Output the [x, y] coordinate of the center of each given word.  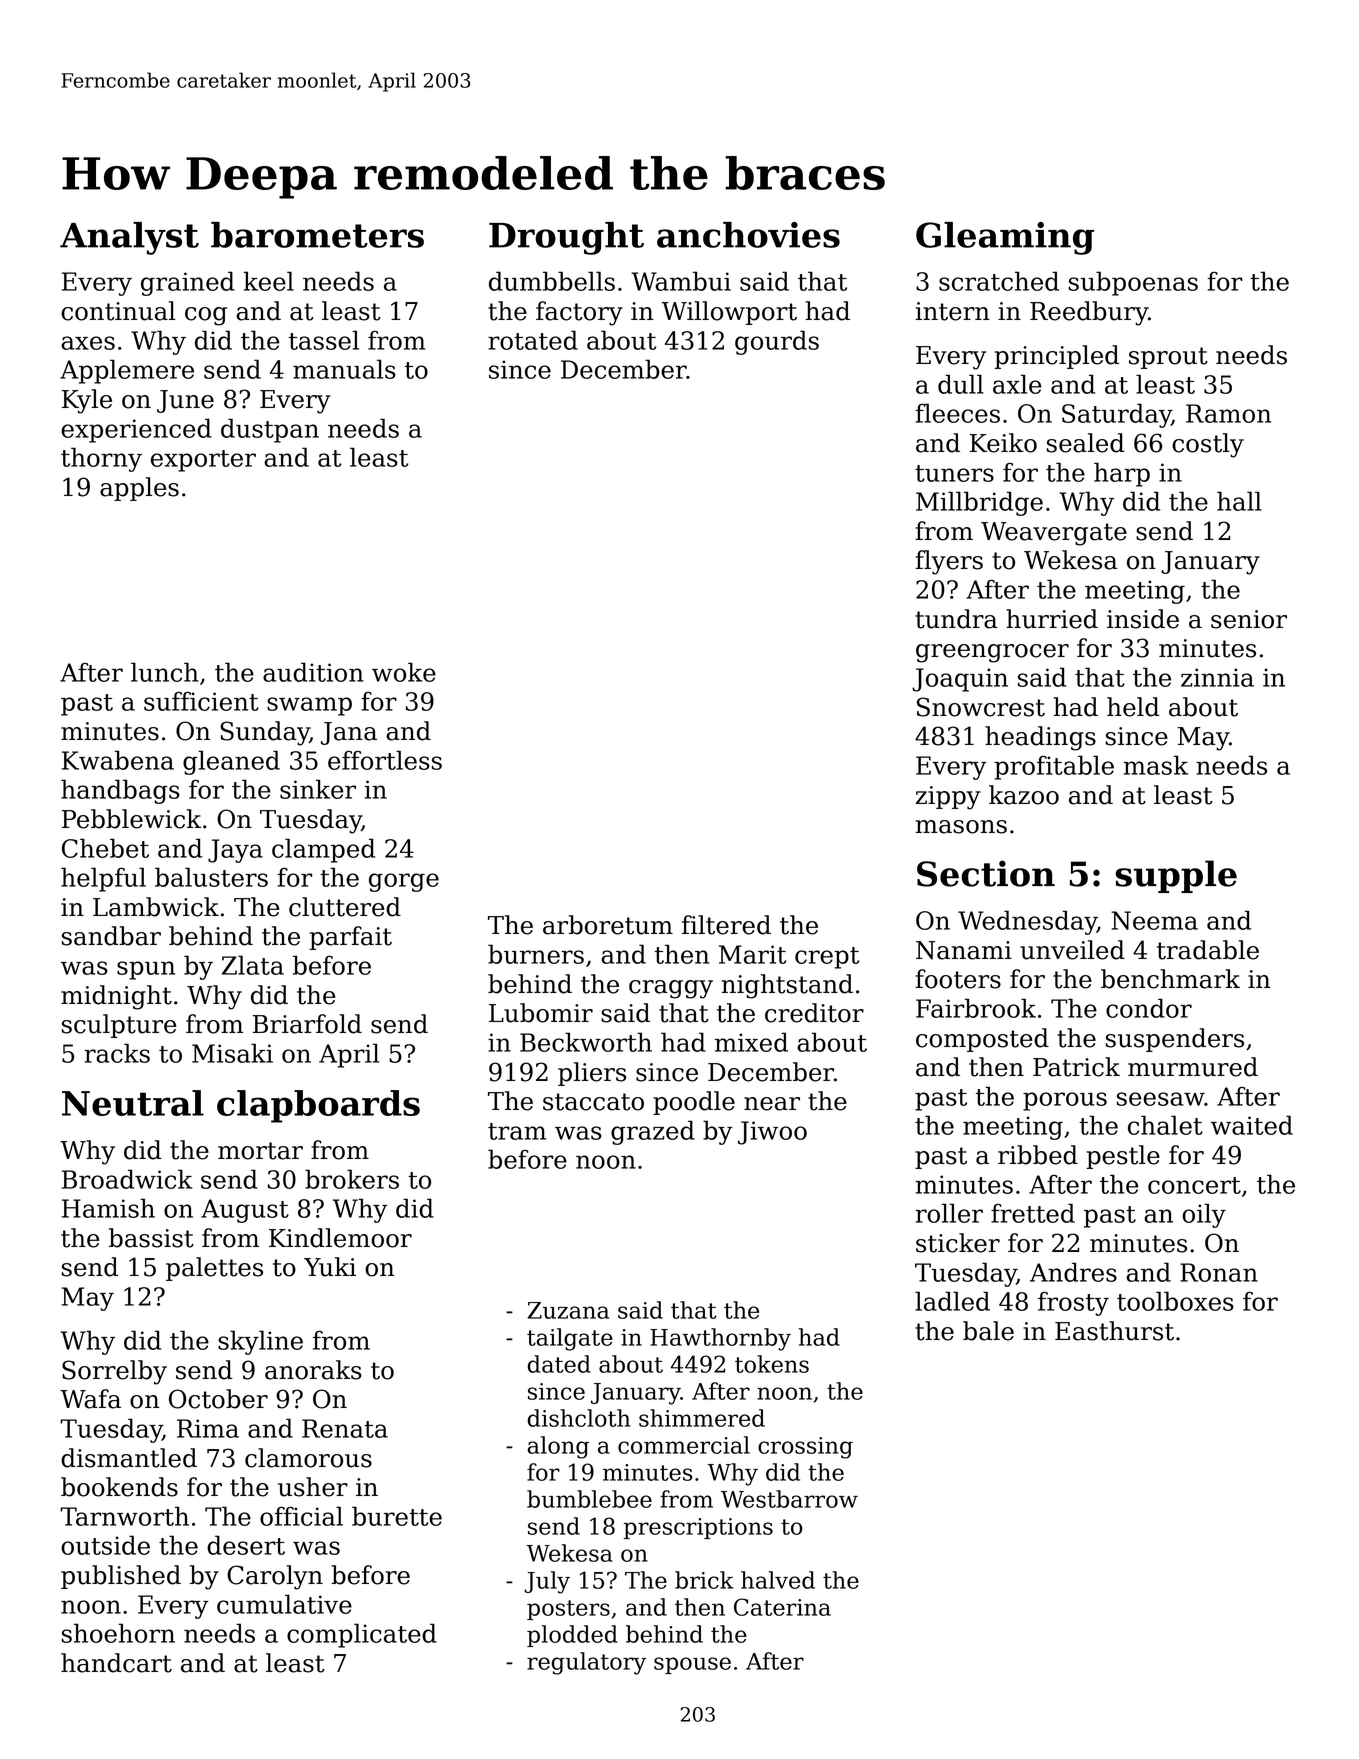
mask [1155, 765]
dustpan [270, 430]
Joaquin [960, 680]
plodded [572, 1636]
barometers [317, 235]
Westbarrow [789, 1499]
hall [1239, 501]
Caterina [782, 1607]
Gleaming [1005, 238]
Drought [566, 238]
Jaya [235, 851]
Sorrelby [114, 1372]
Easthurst [1114, 1331]
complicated [362, 1635]
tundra [956, 619]
